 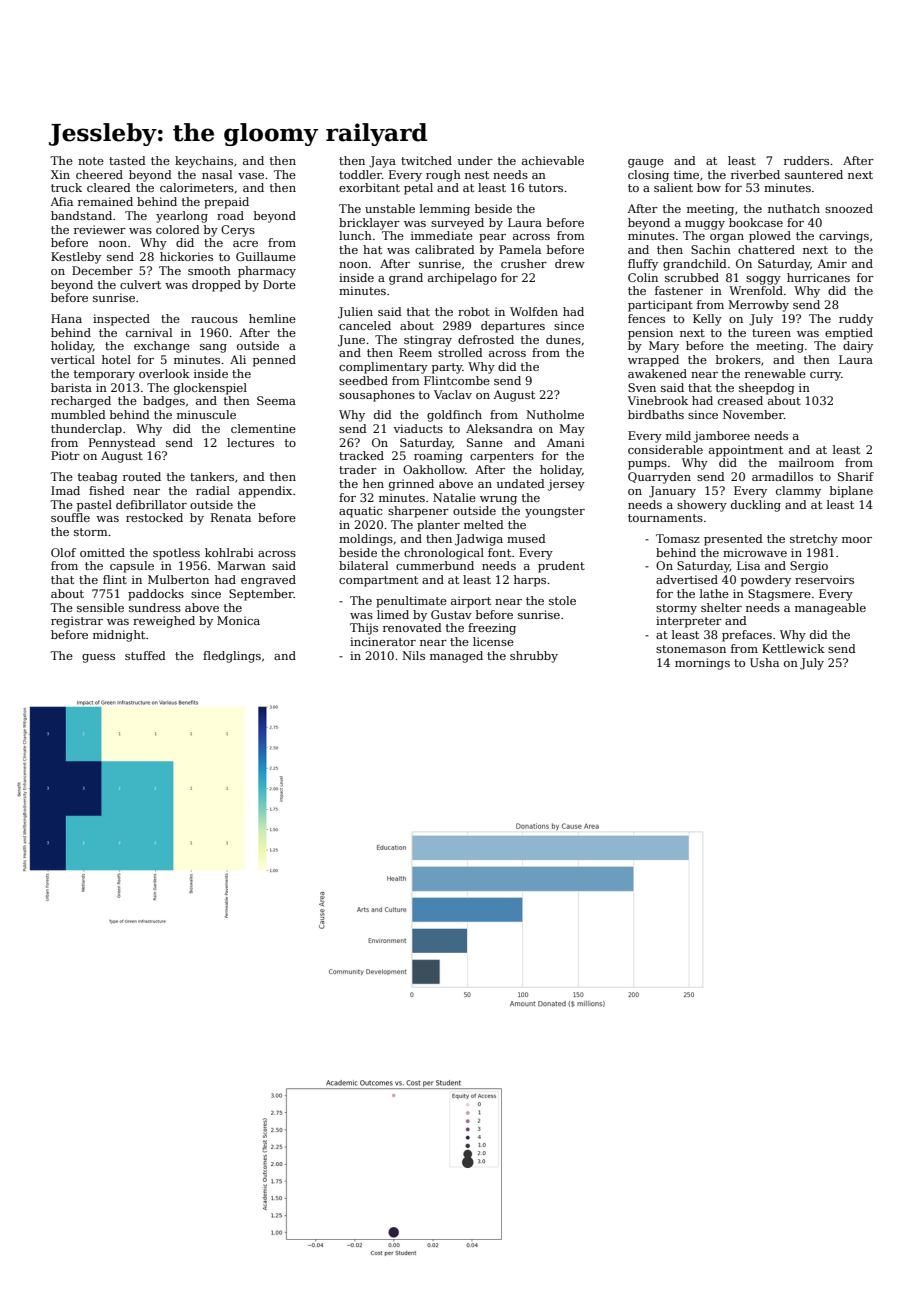 I want to click on guess, so click(x=98, y=658).
